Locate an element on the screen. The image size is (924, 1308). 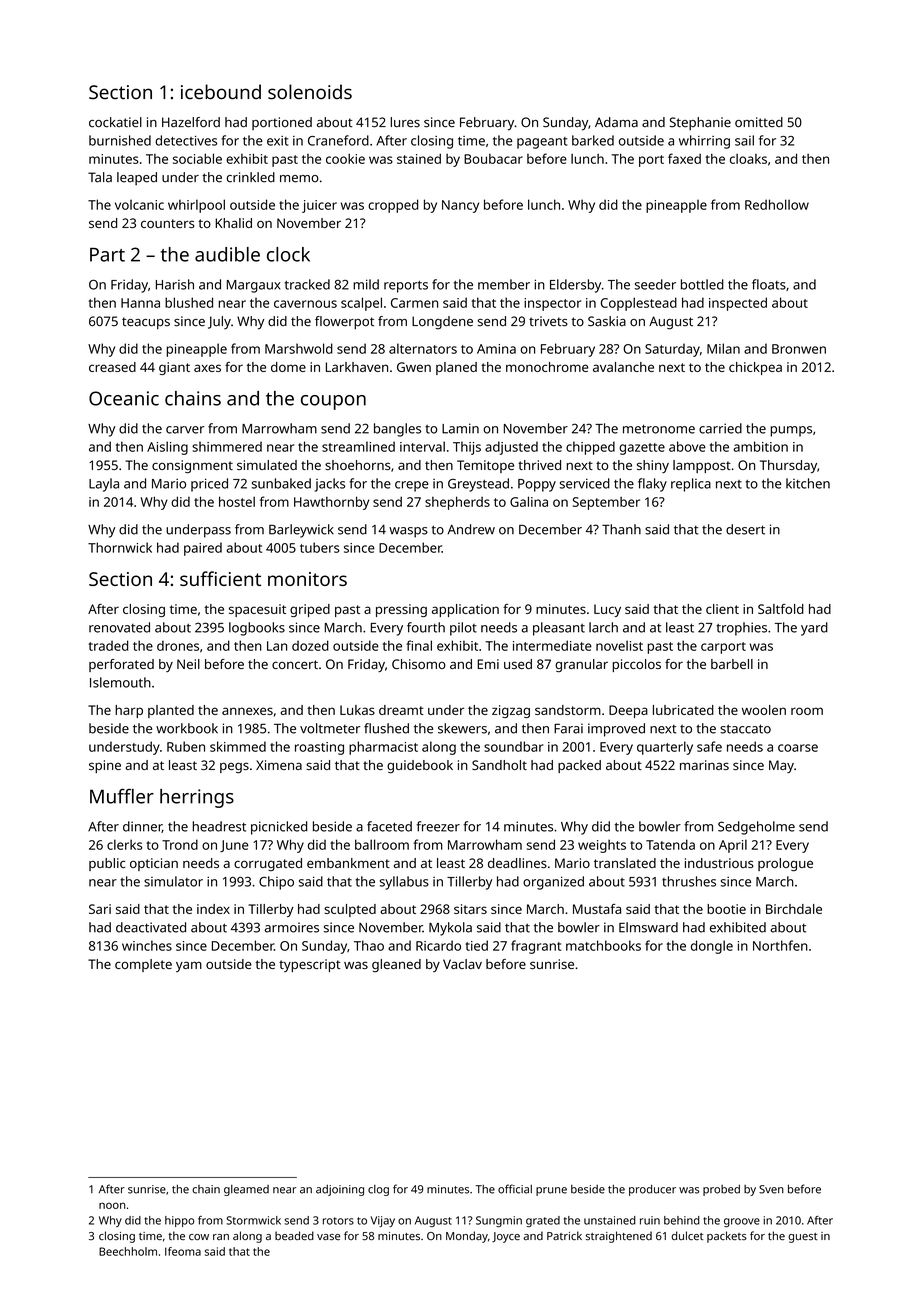
Muffler is located at coordinates (122, 796).
